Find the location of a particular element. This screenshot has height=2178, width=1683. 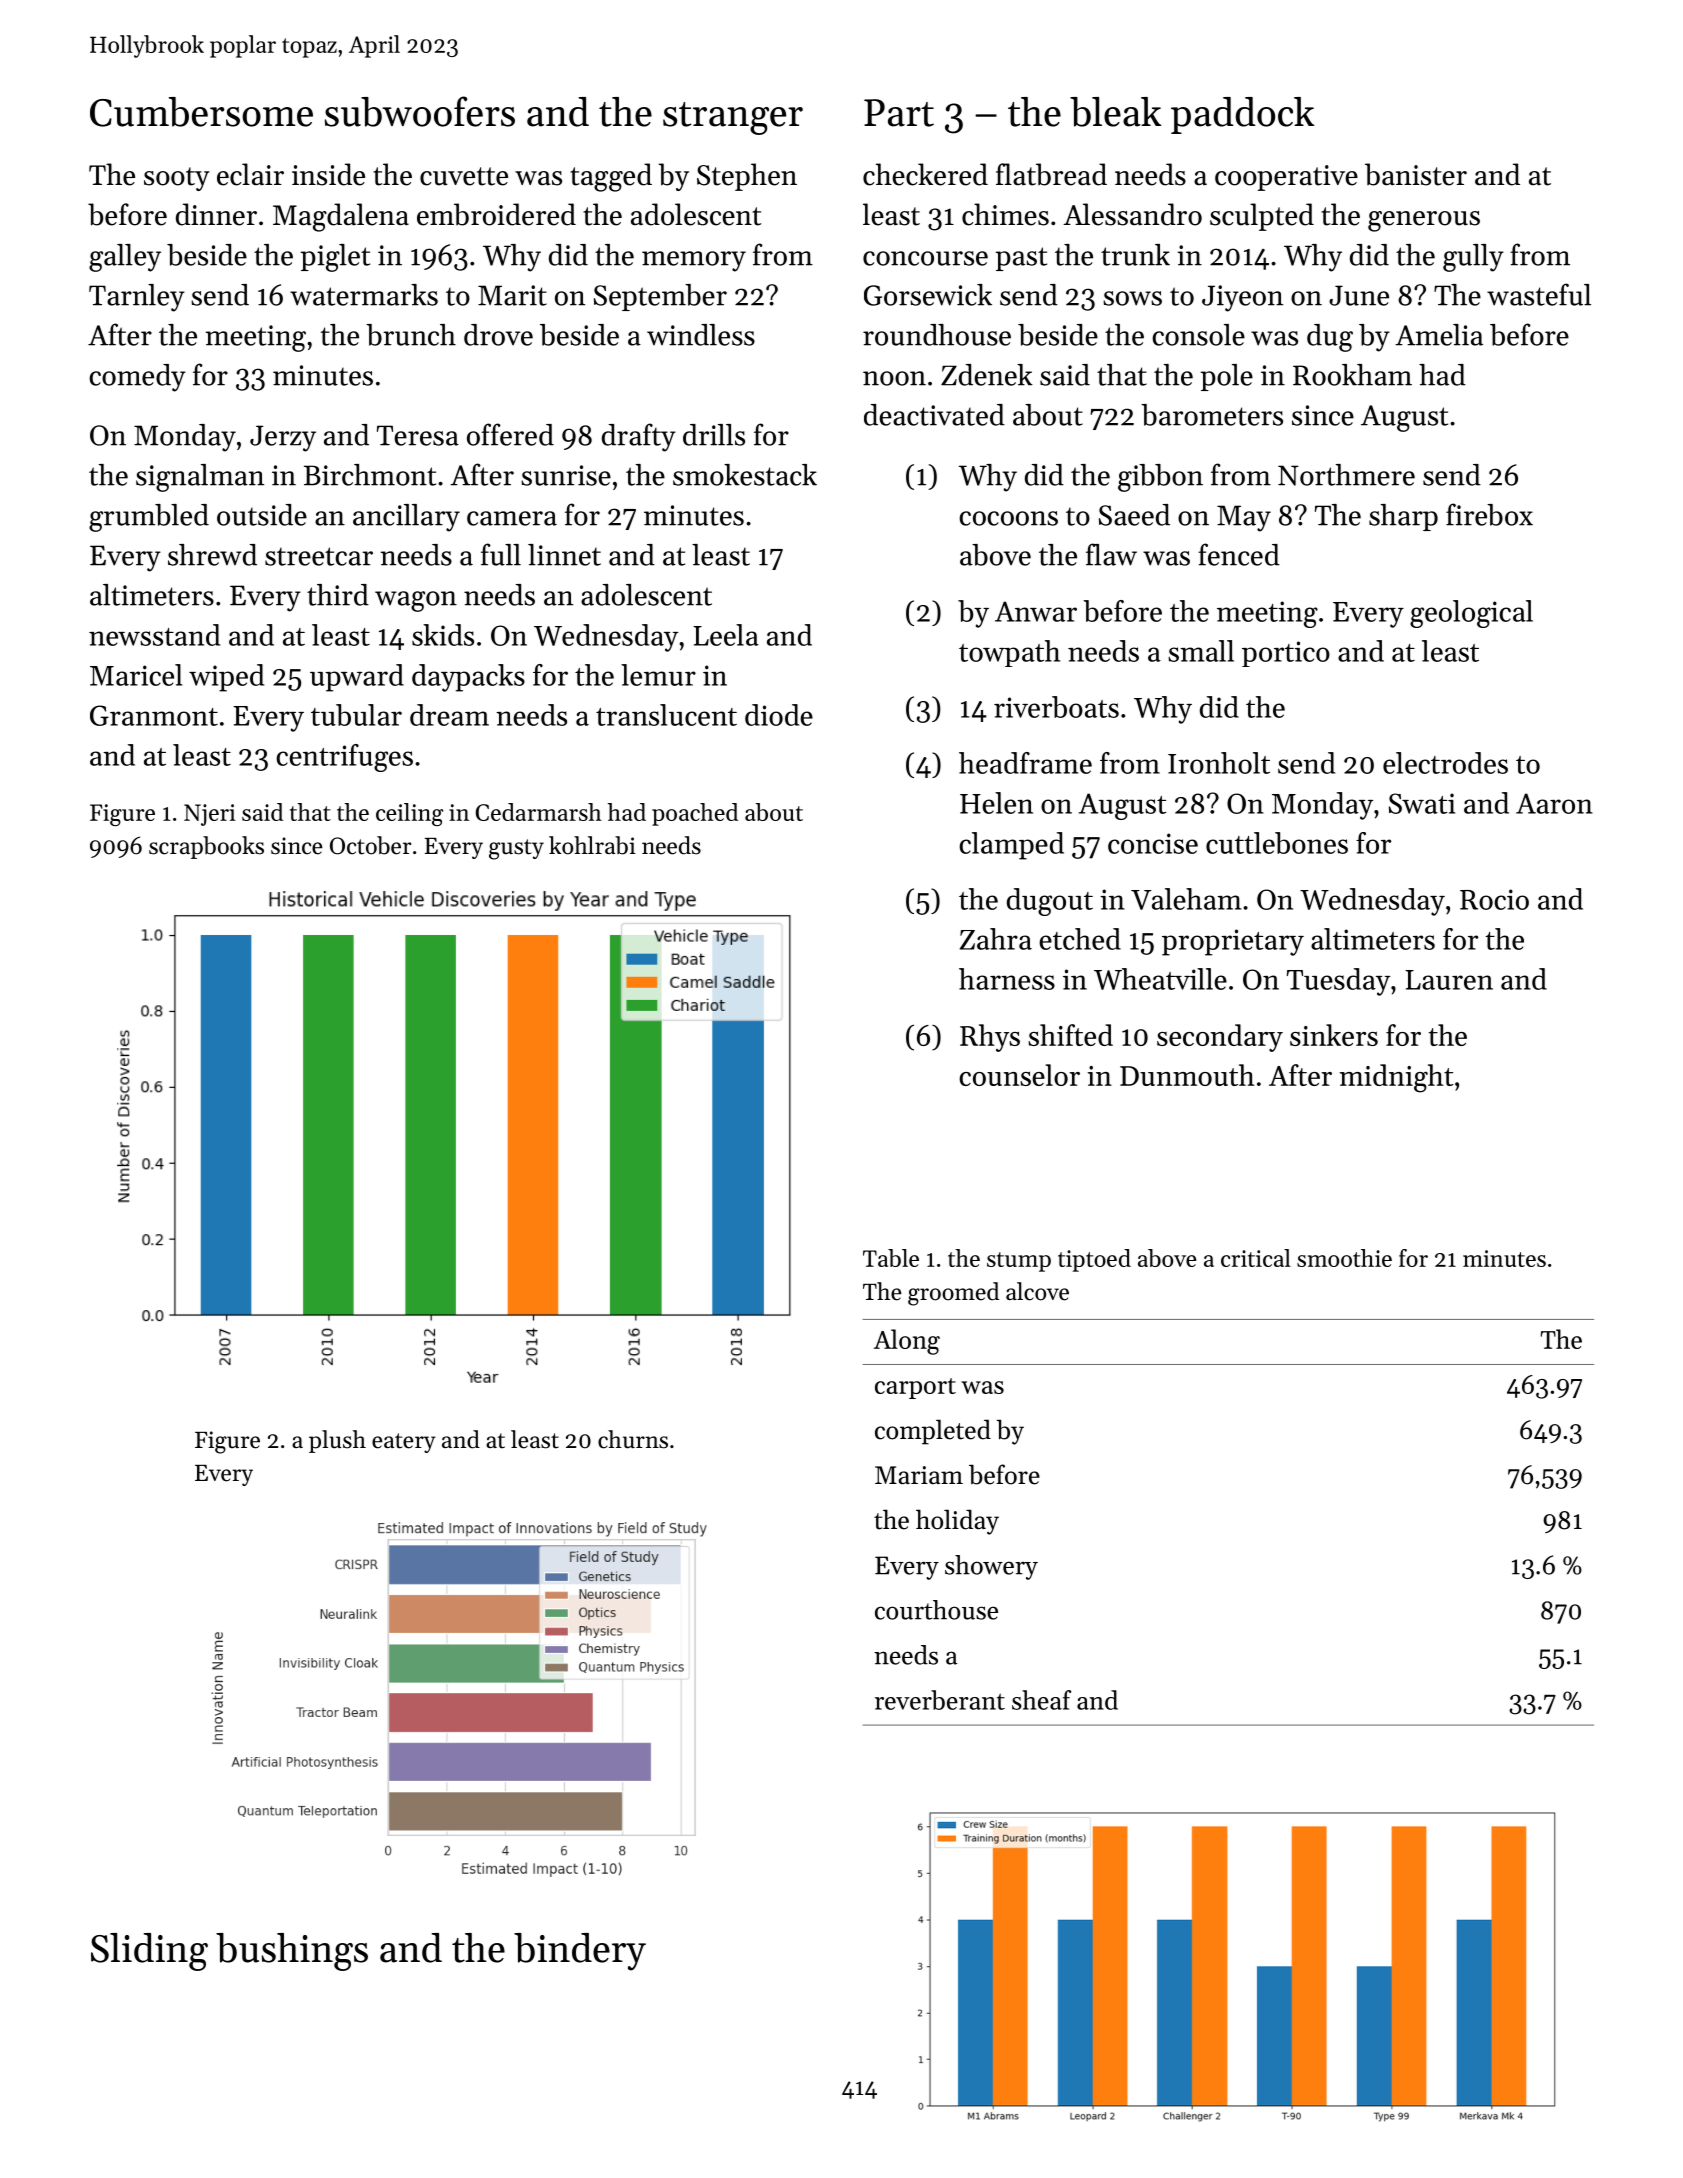

plush is located at coordinates (337, 1441).
